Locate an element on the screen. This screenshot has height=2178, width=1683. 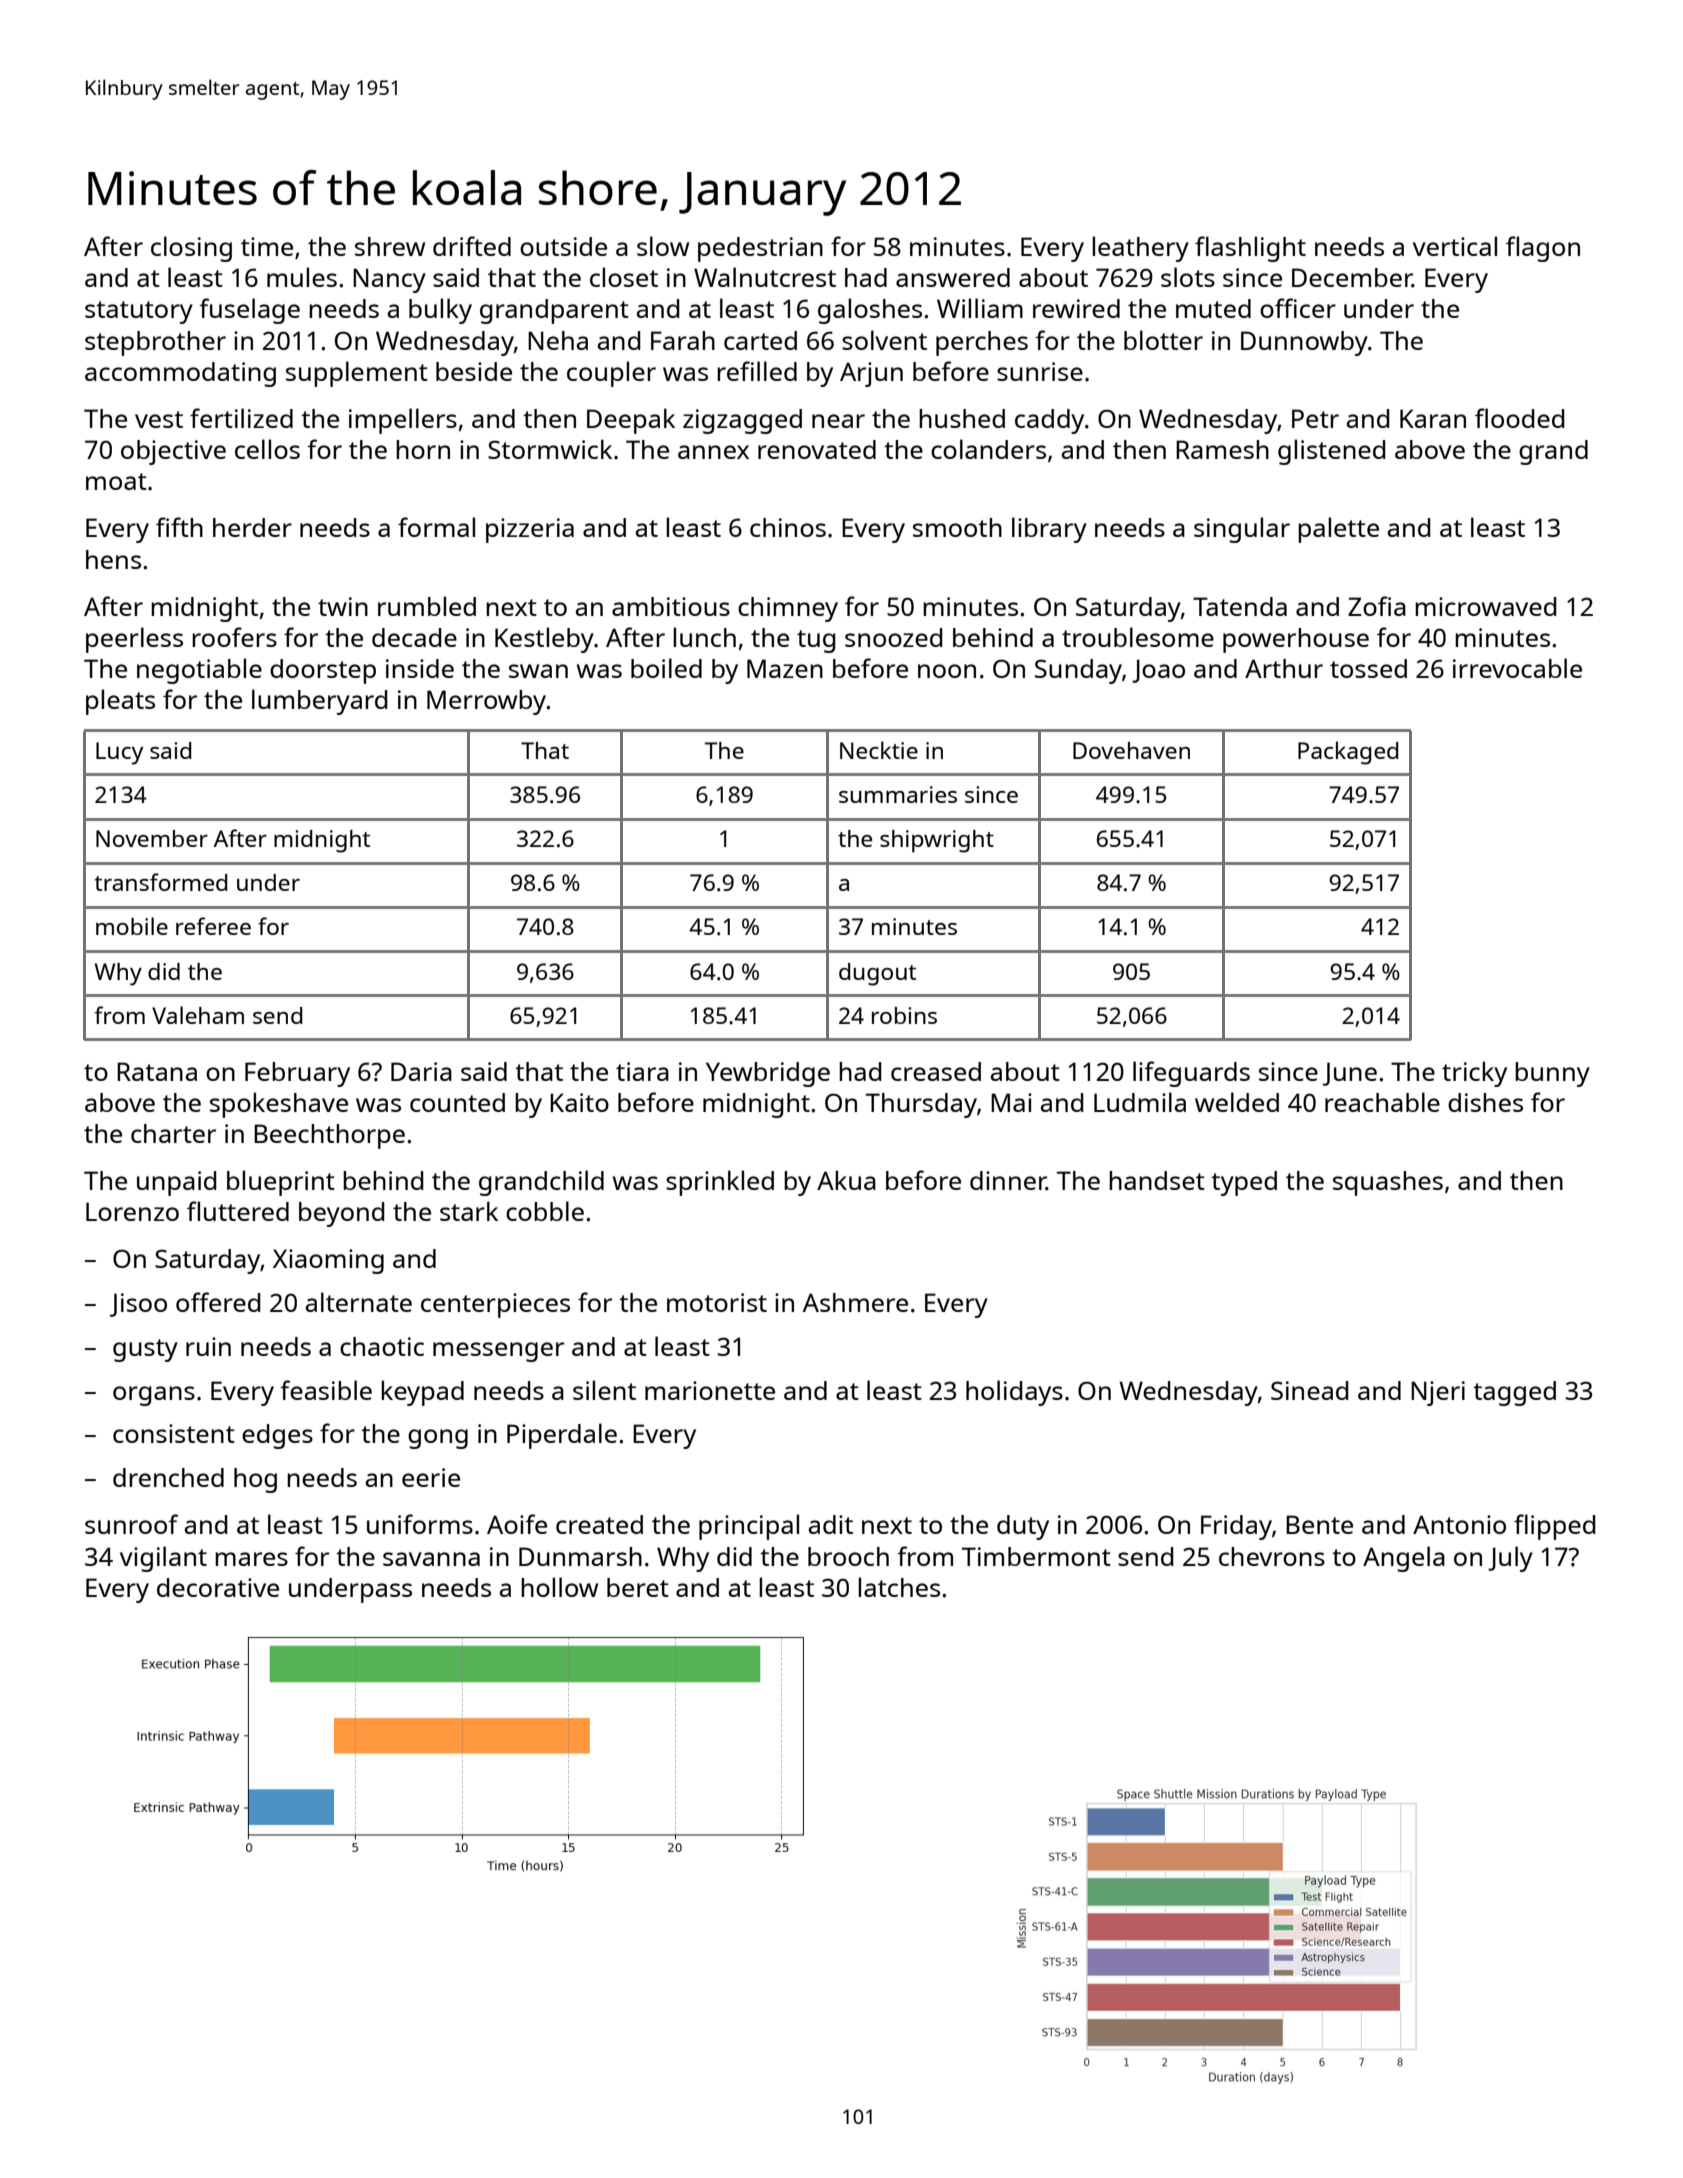
transformed is located at coordinates (160, 882).
